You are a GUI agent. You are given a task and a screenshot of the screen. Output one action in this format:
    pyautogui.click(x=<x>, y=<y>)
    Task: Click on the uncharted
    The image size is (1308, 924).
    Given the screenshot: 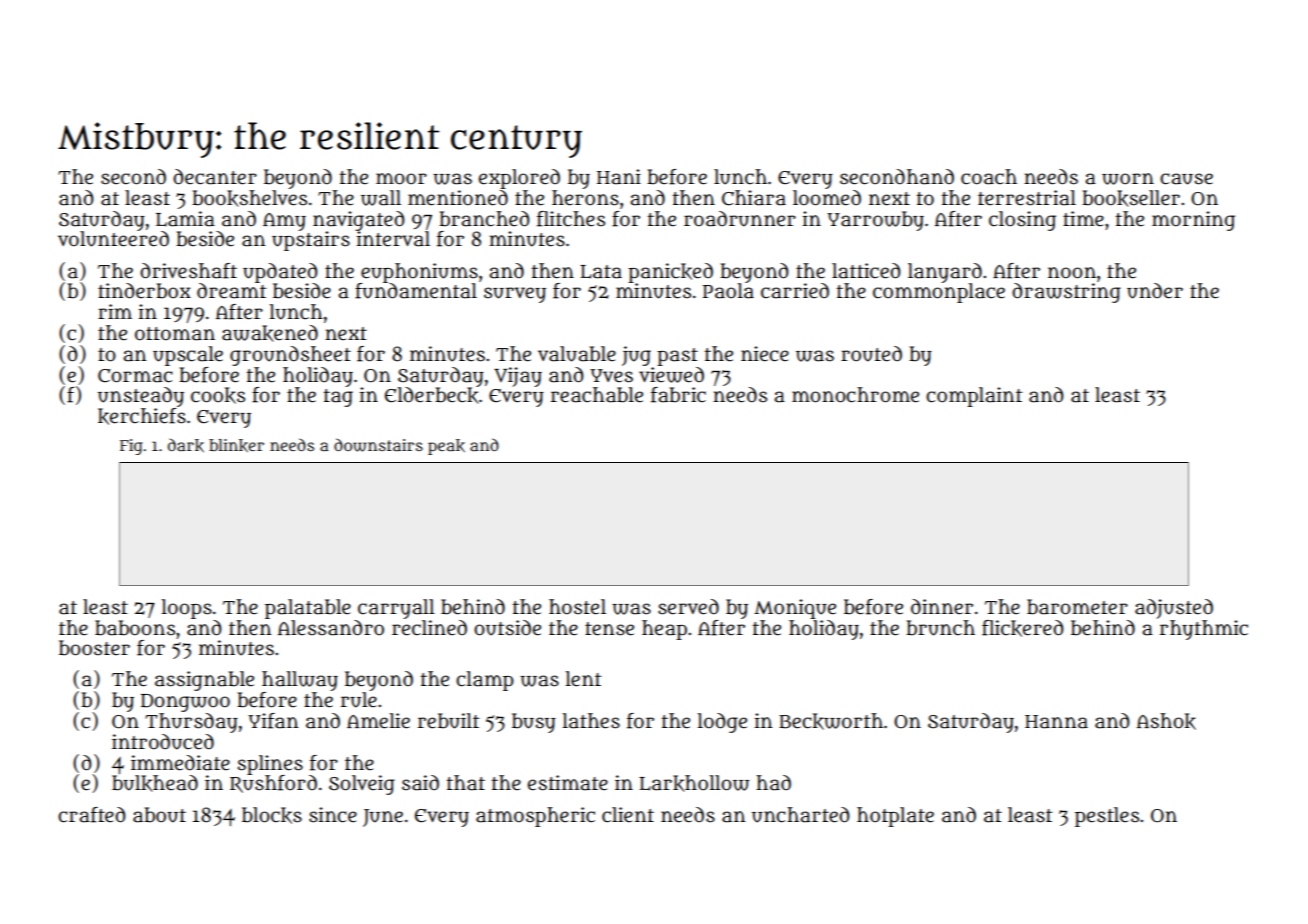 What is the action you would take?
    pyautogui.click(x=800, y=815)
